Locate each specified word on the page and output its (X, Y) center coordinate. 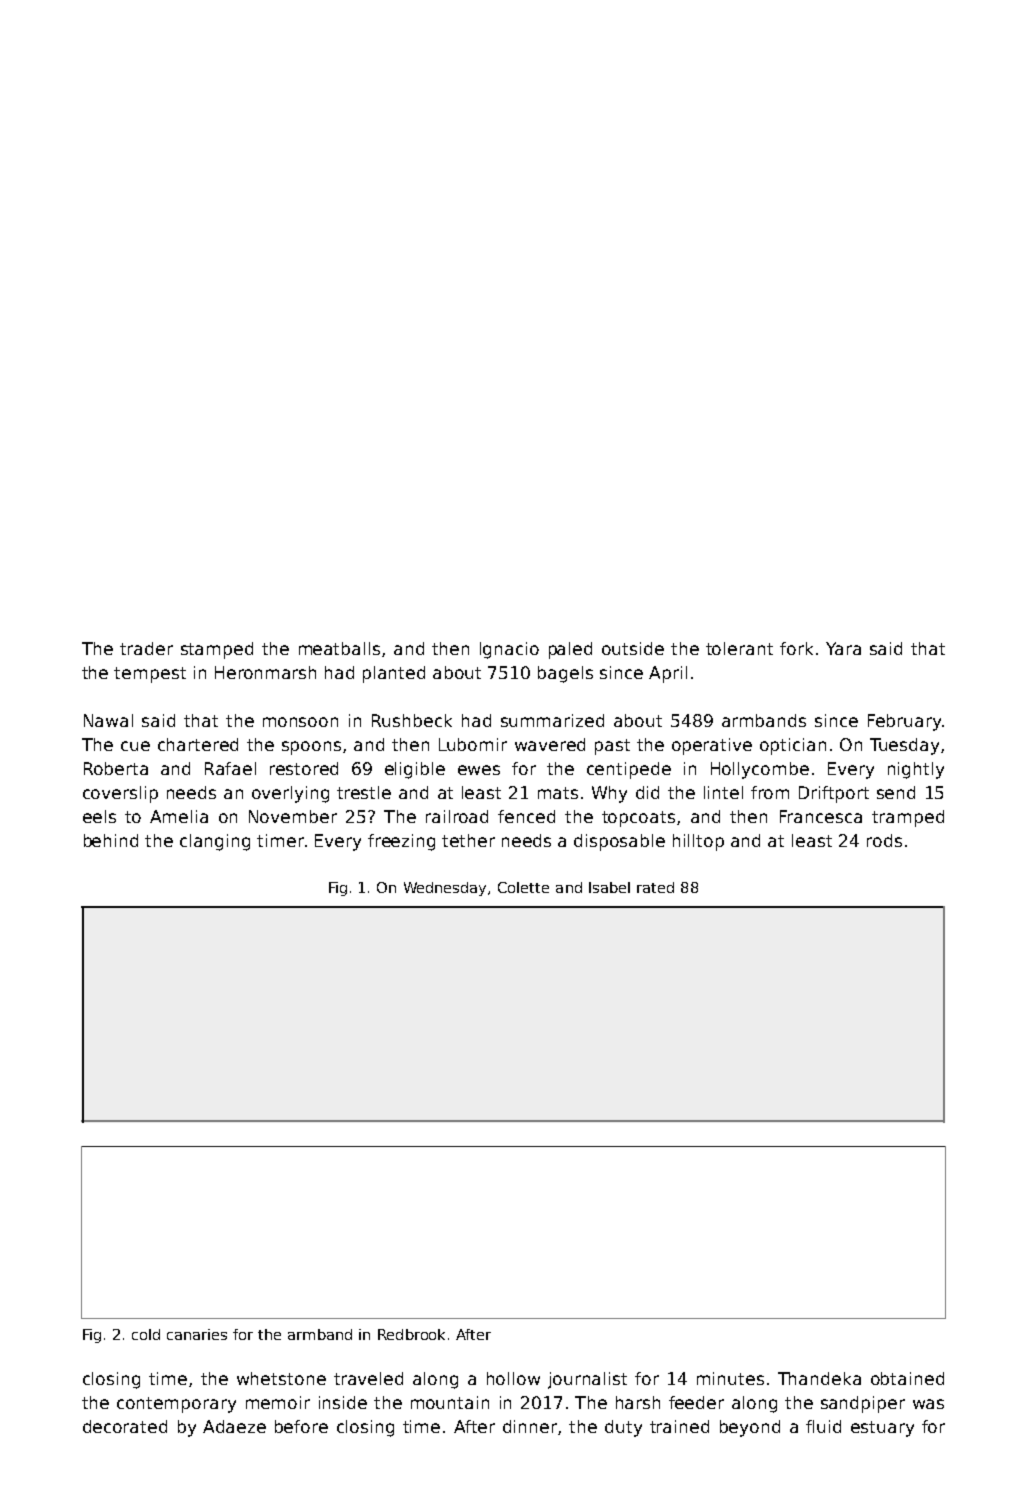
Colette (523, 887)
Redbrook (411, 1334)
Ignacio (509, 650)
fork (796, 648)
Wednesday (445, 889)
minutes (730, 1378)
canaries (197, 1334)
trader (146, 648)
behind (111, 840)
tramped (908, 818)
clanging (215, 842)
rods (884, 840)
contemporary (176, 1405)
